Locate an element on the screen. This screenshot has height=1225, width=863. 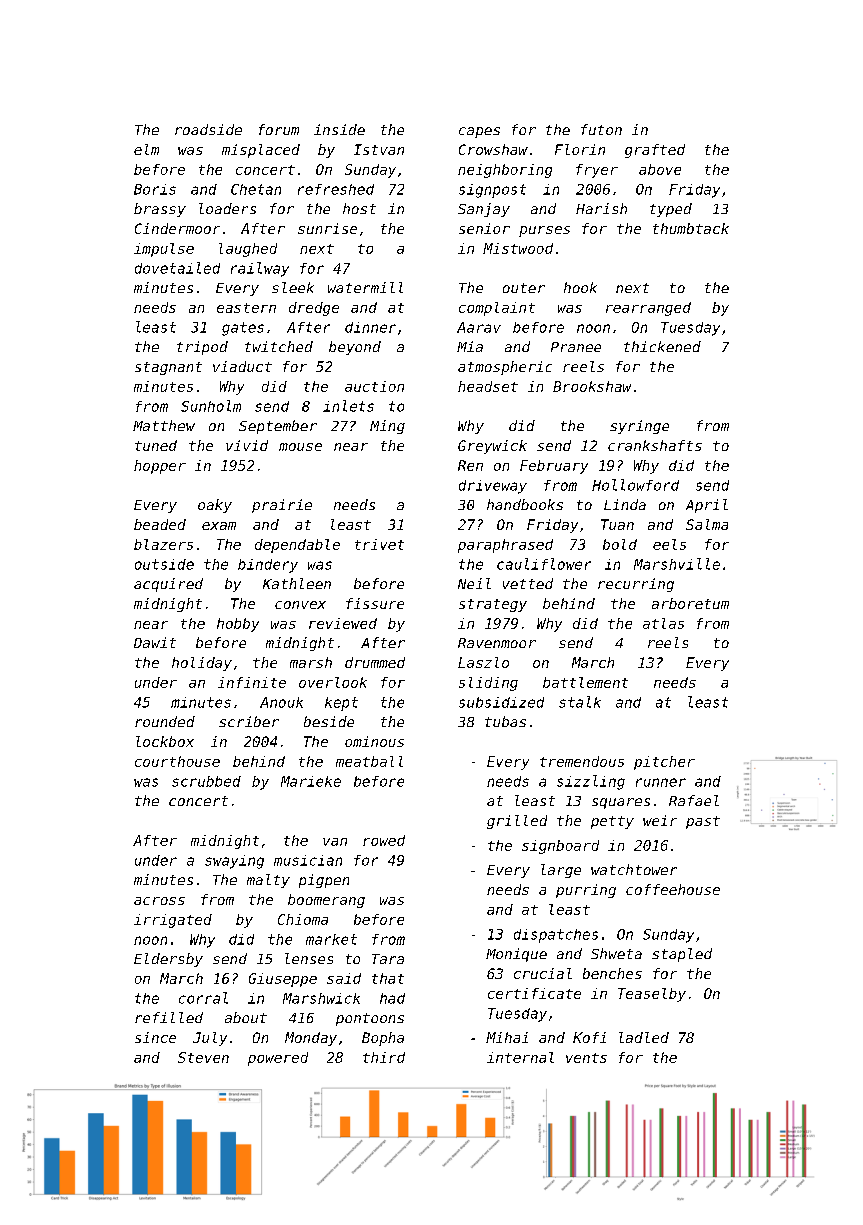
outer is located at coordinates (524, 288).
